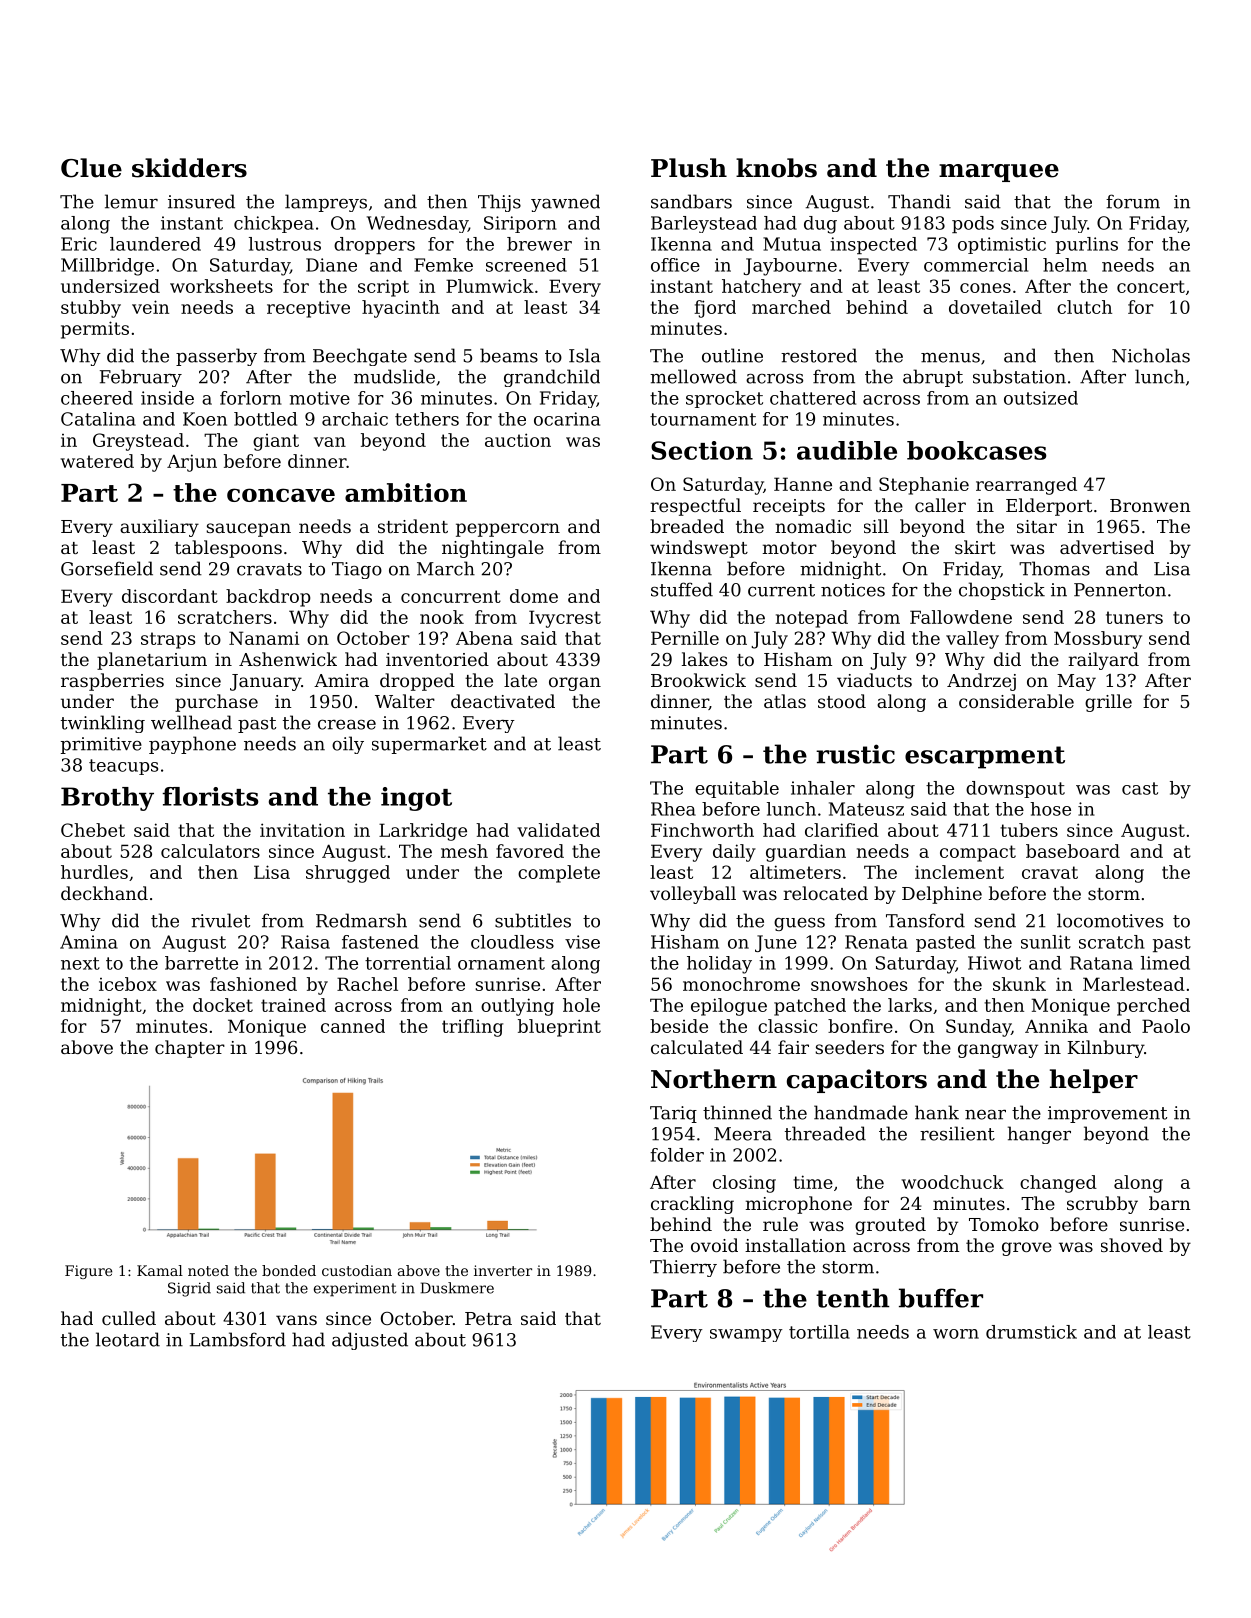 This document has width=1251, height=1618. I want to click on Nicholas, so click(1151, 355).
